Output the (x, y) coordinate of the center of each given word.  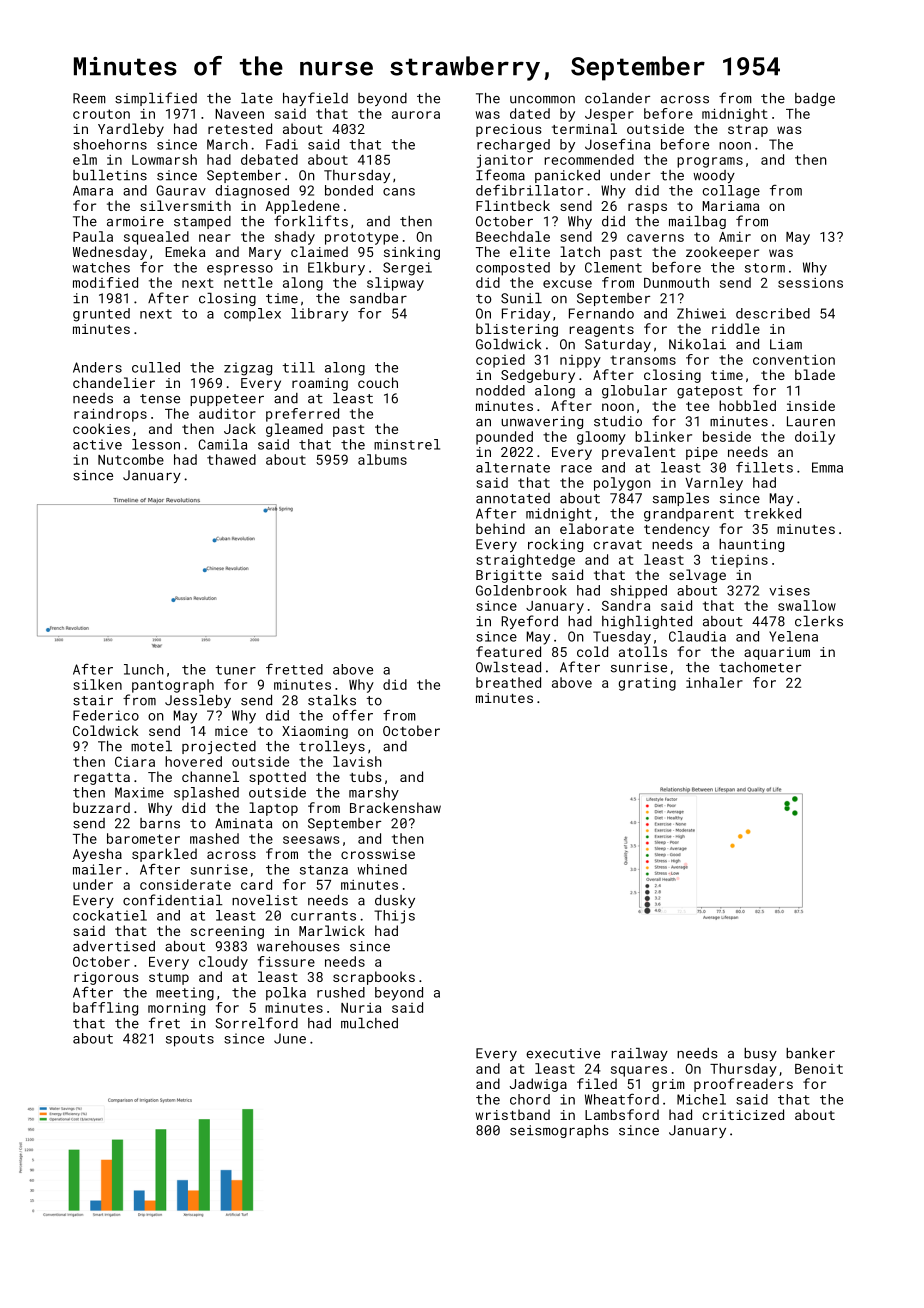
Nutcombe (131, 459)
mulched (369, 1023)
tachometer (760, 667)
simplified (156, 99)
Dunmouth (676, 282)
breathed (508, 682)
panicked (567, 176)
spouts (190, 1040)
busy (760, 1054)
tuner (235, 670)
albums (382, 459)
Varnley (714, 484)
